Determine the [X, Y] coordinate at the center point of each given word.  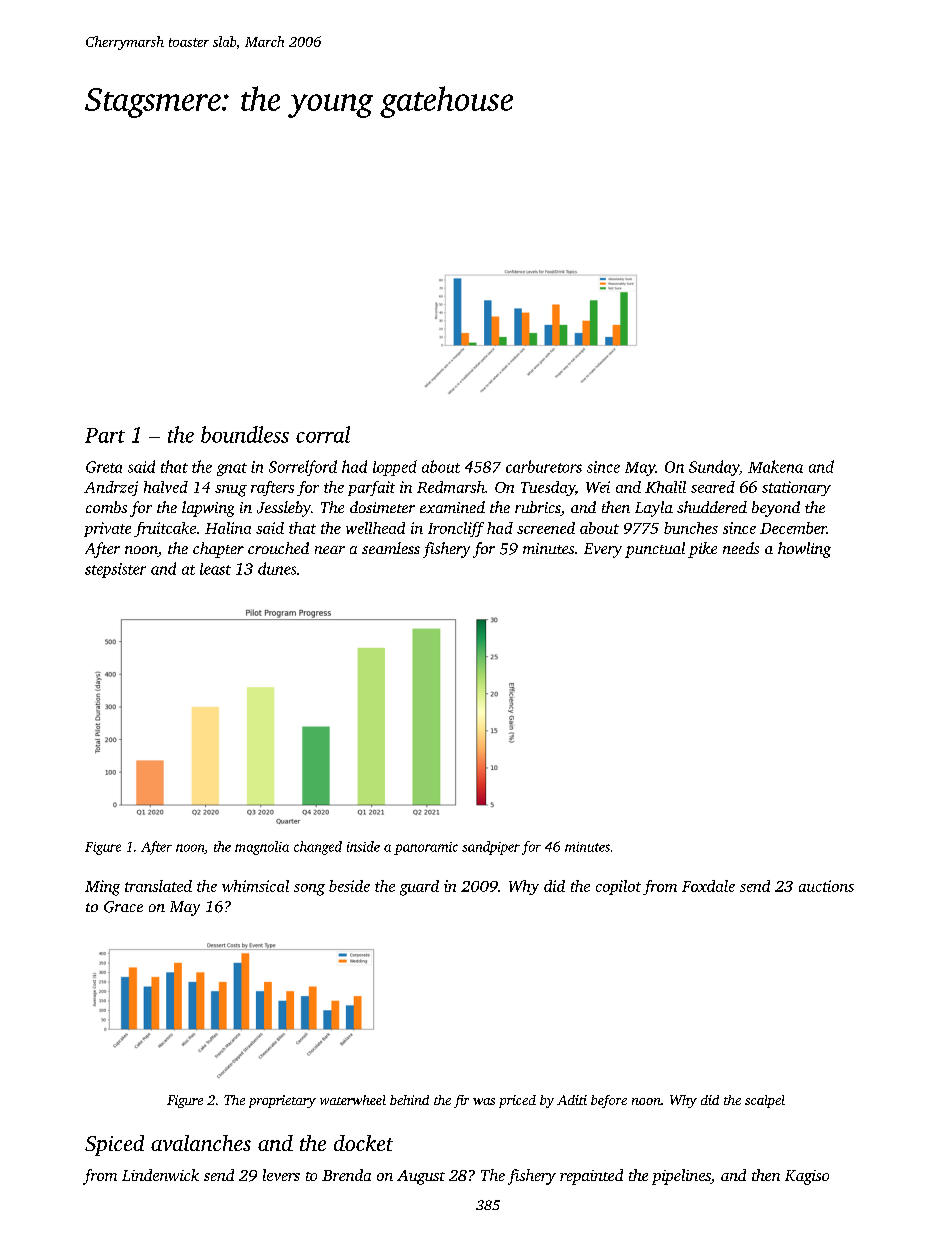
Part [105, 435]
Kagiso [807, 1177]
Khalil [665, 487]
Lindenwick [160, 1175]
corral [323, 434]
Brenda [346, 1175]
